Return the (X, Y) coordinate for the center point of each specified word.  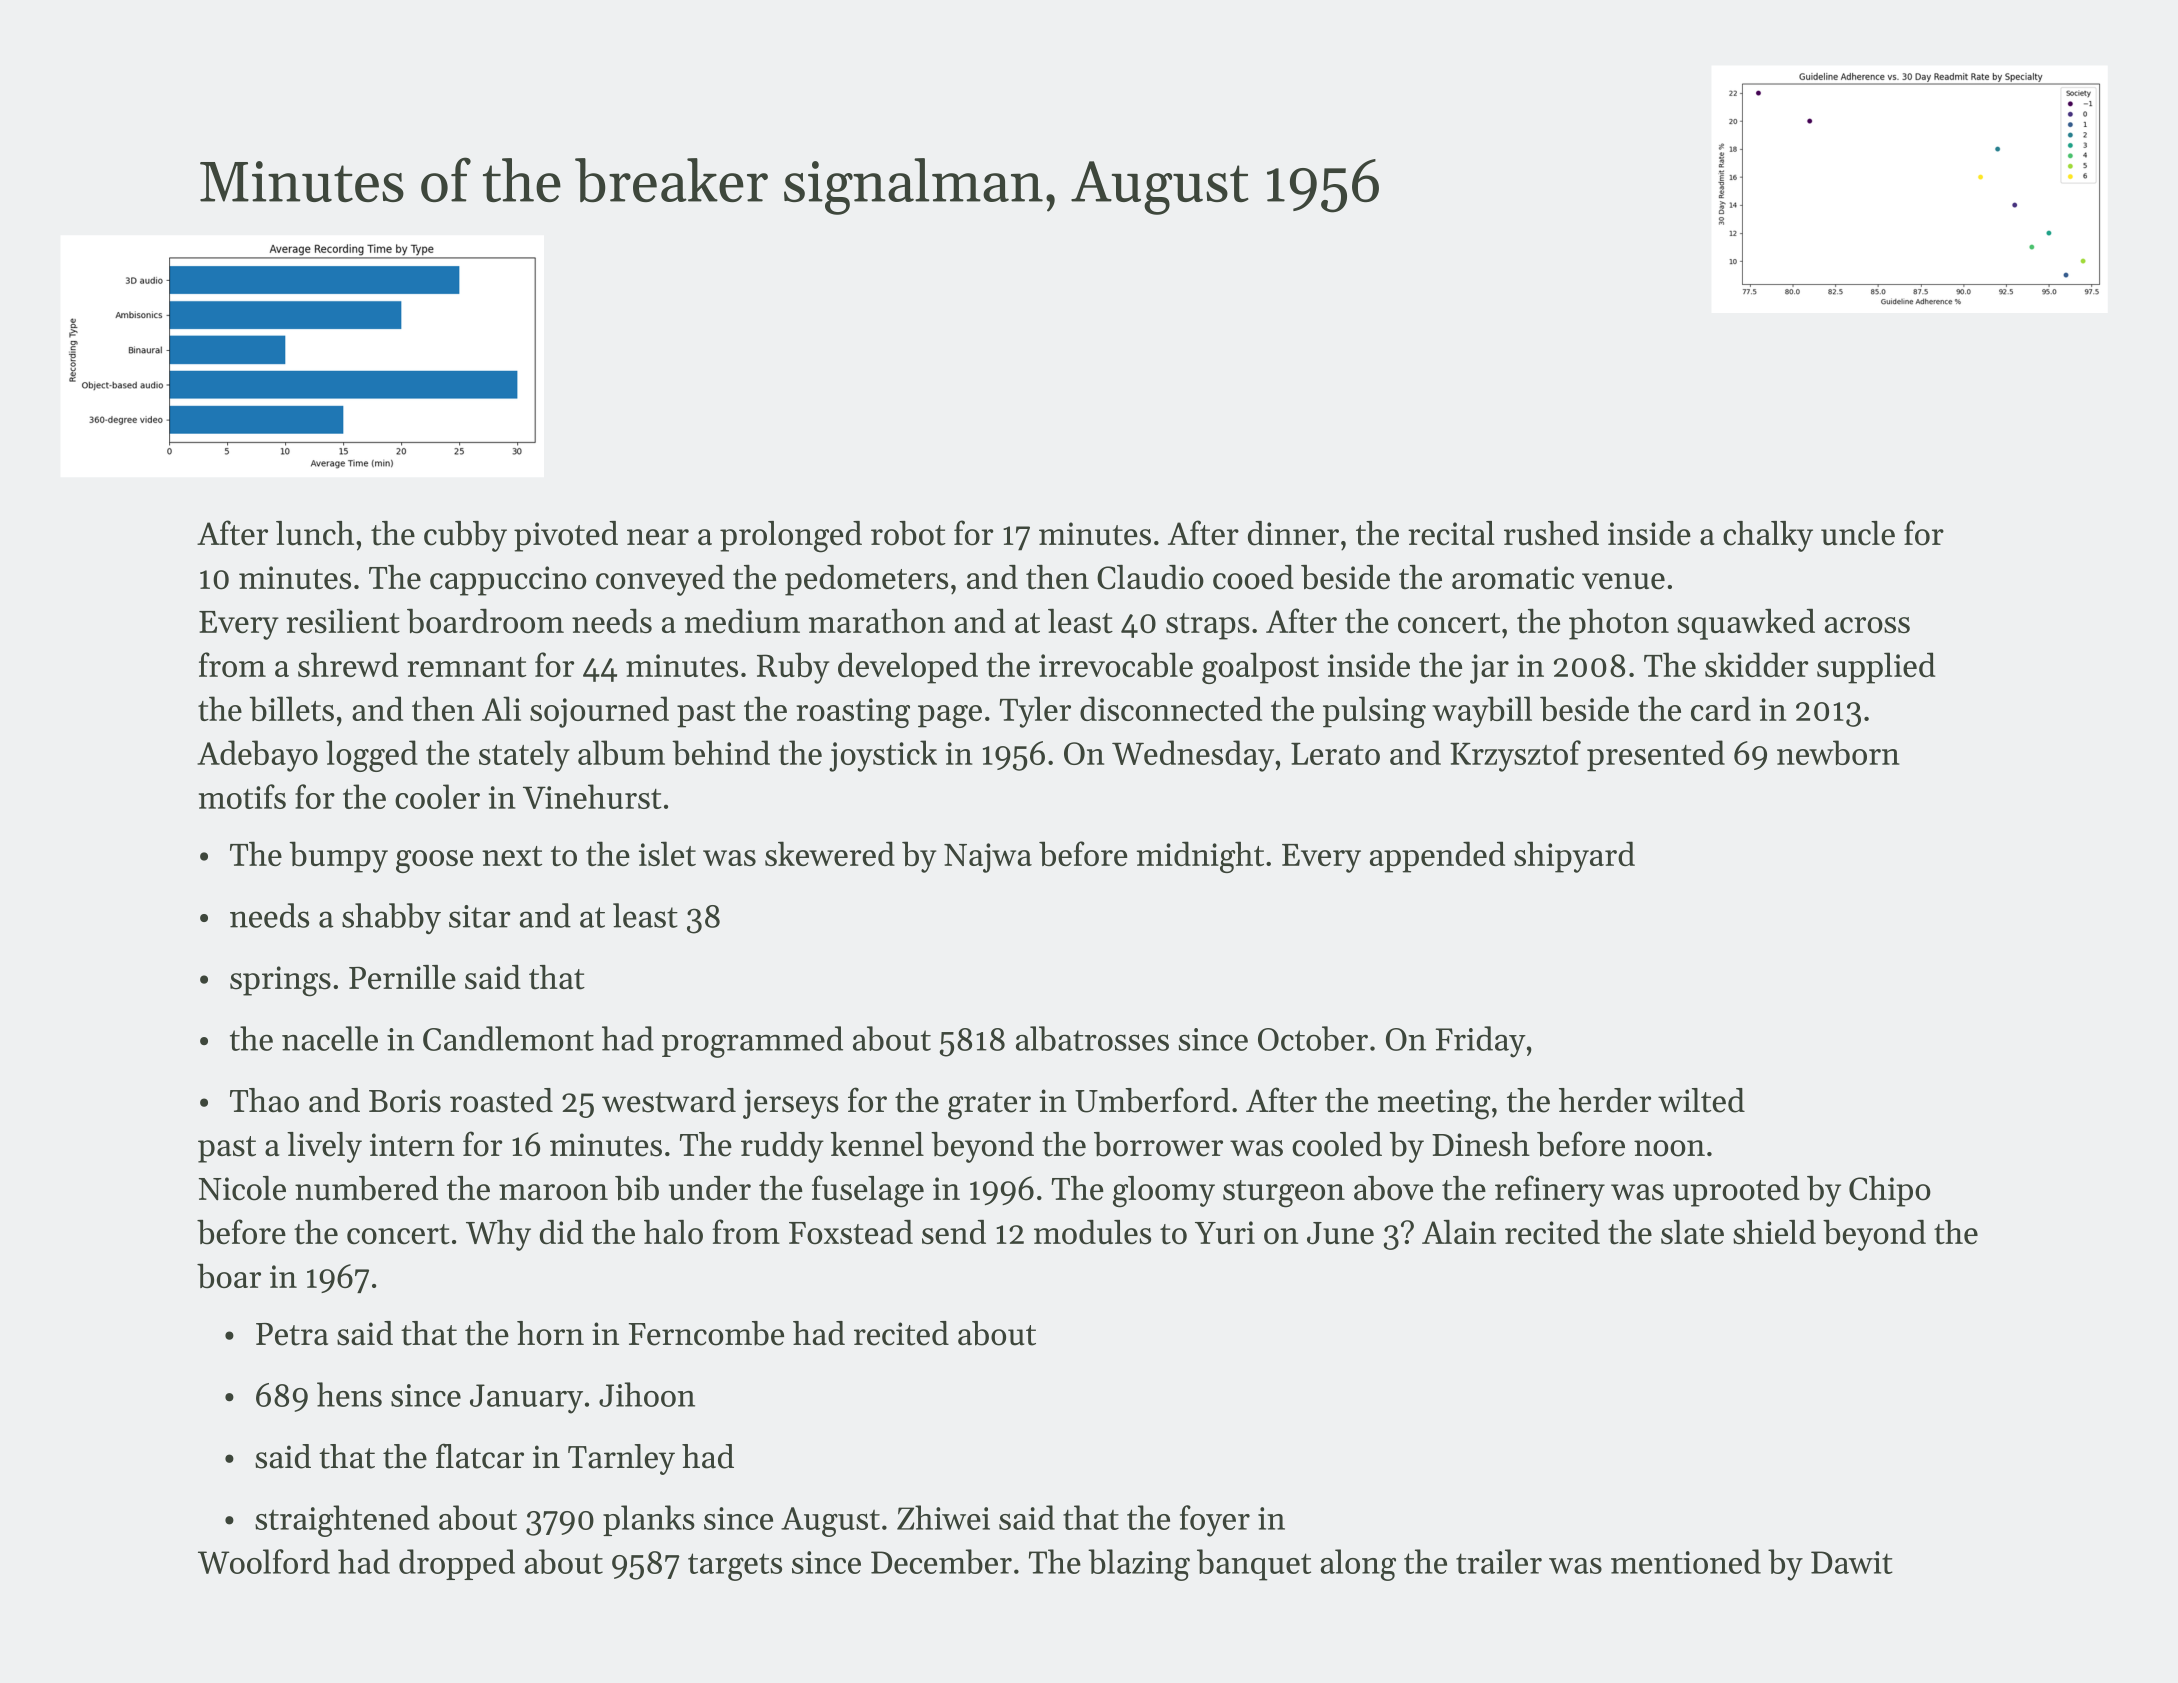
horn (550, 1333)
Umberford (1152, 1100)
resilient (343, 621)
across (1867, 625)
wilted (1701, 1100)
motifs (242, 796)
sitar (480, 916)
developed (908, 668)
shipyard (1574, 857)
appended (1437, 857)
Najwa (988, 858)
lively (324, 1147)
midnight (1200, 857)
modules (1092, 1232)
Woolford (264, 1561)
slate (1692, 1232)
